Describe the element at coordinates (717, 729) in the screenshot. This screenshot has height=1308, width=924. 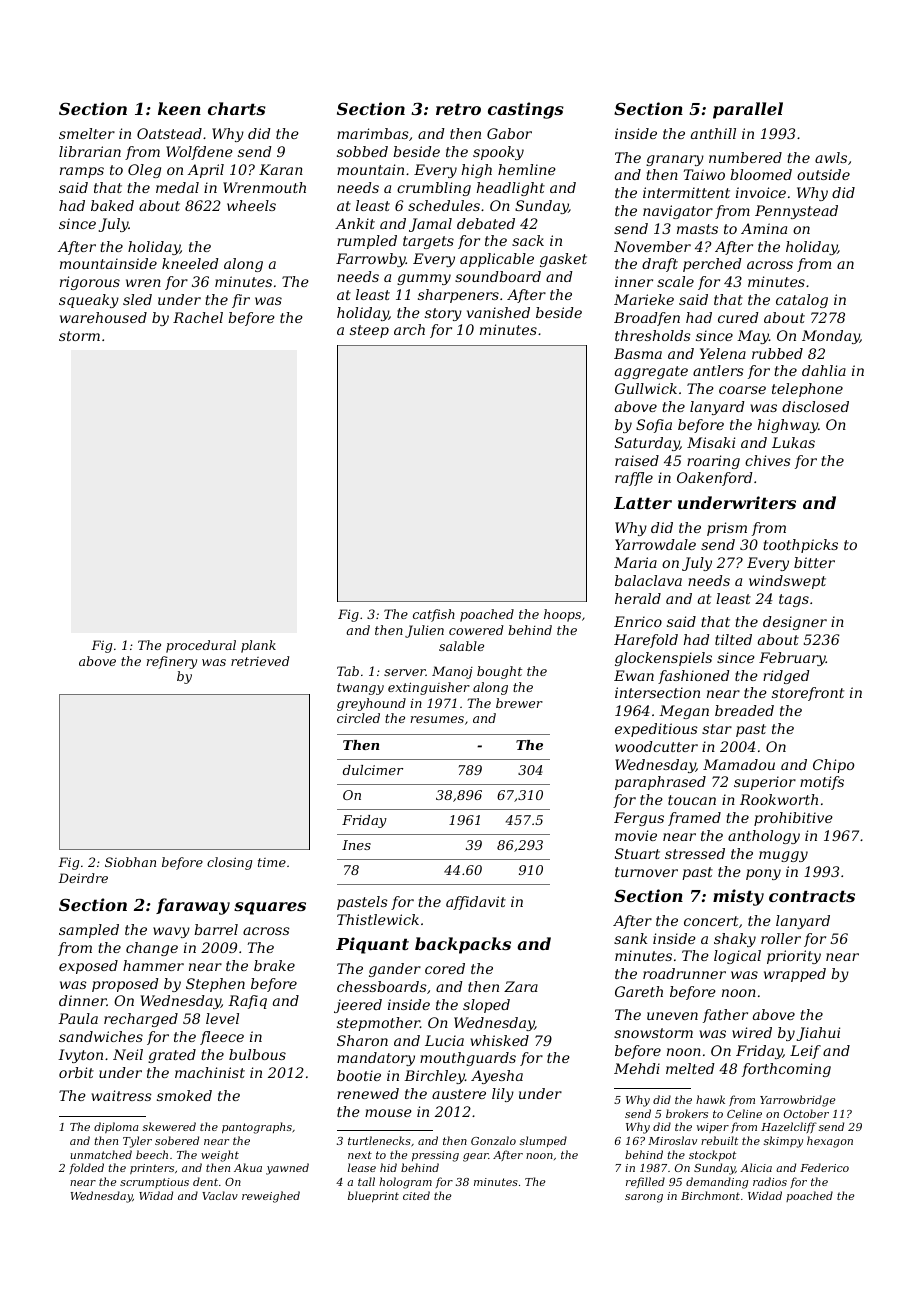
I see `star` at that location.
